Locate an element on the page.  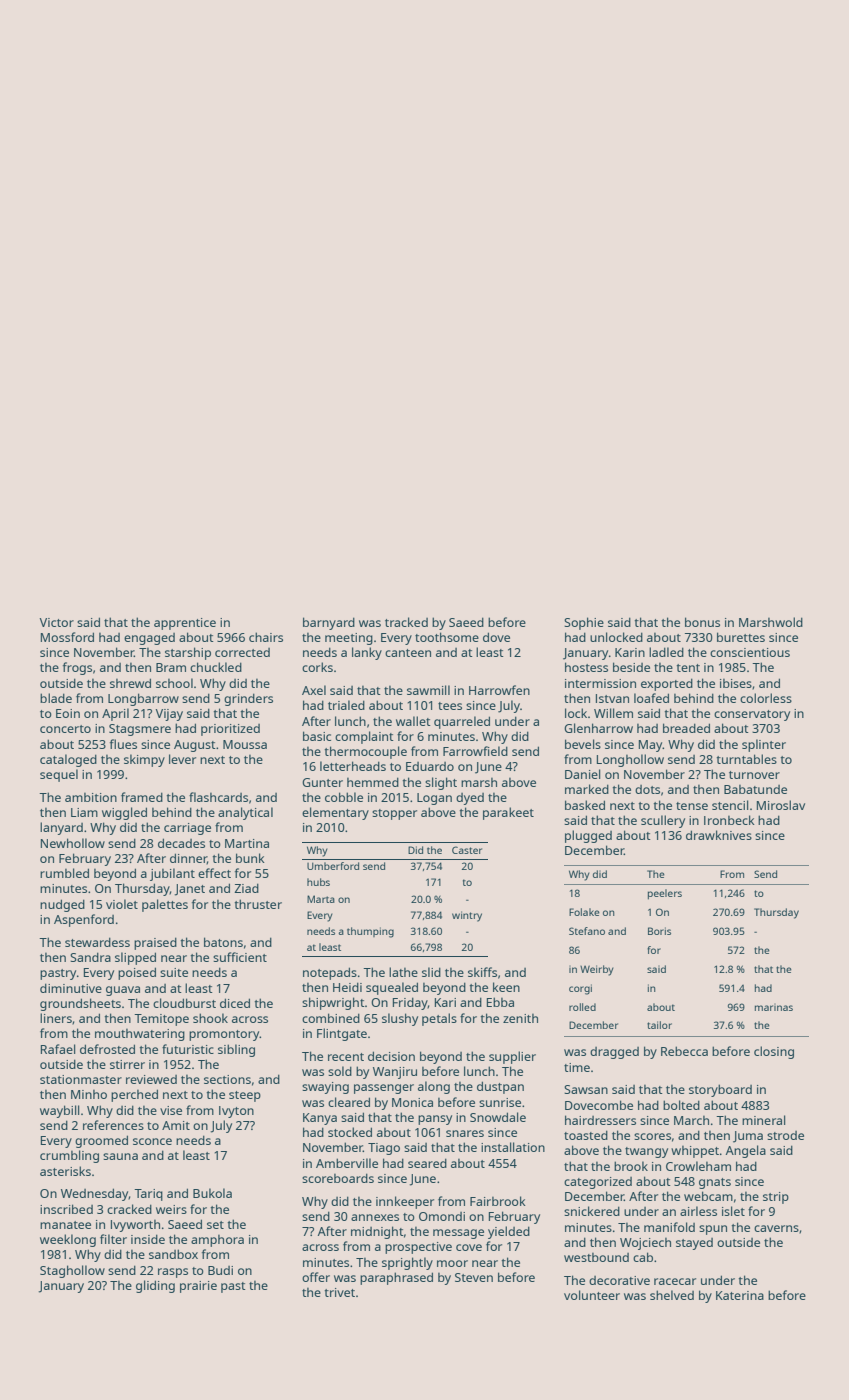
Angela is located at coordinates (746, 1151).
